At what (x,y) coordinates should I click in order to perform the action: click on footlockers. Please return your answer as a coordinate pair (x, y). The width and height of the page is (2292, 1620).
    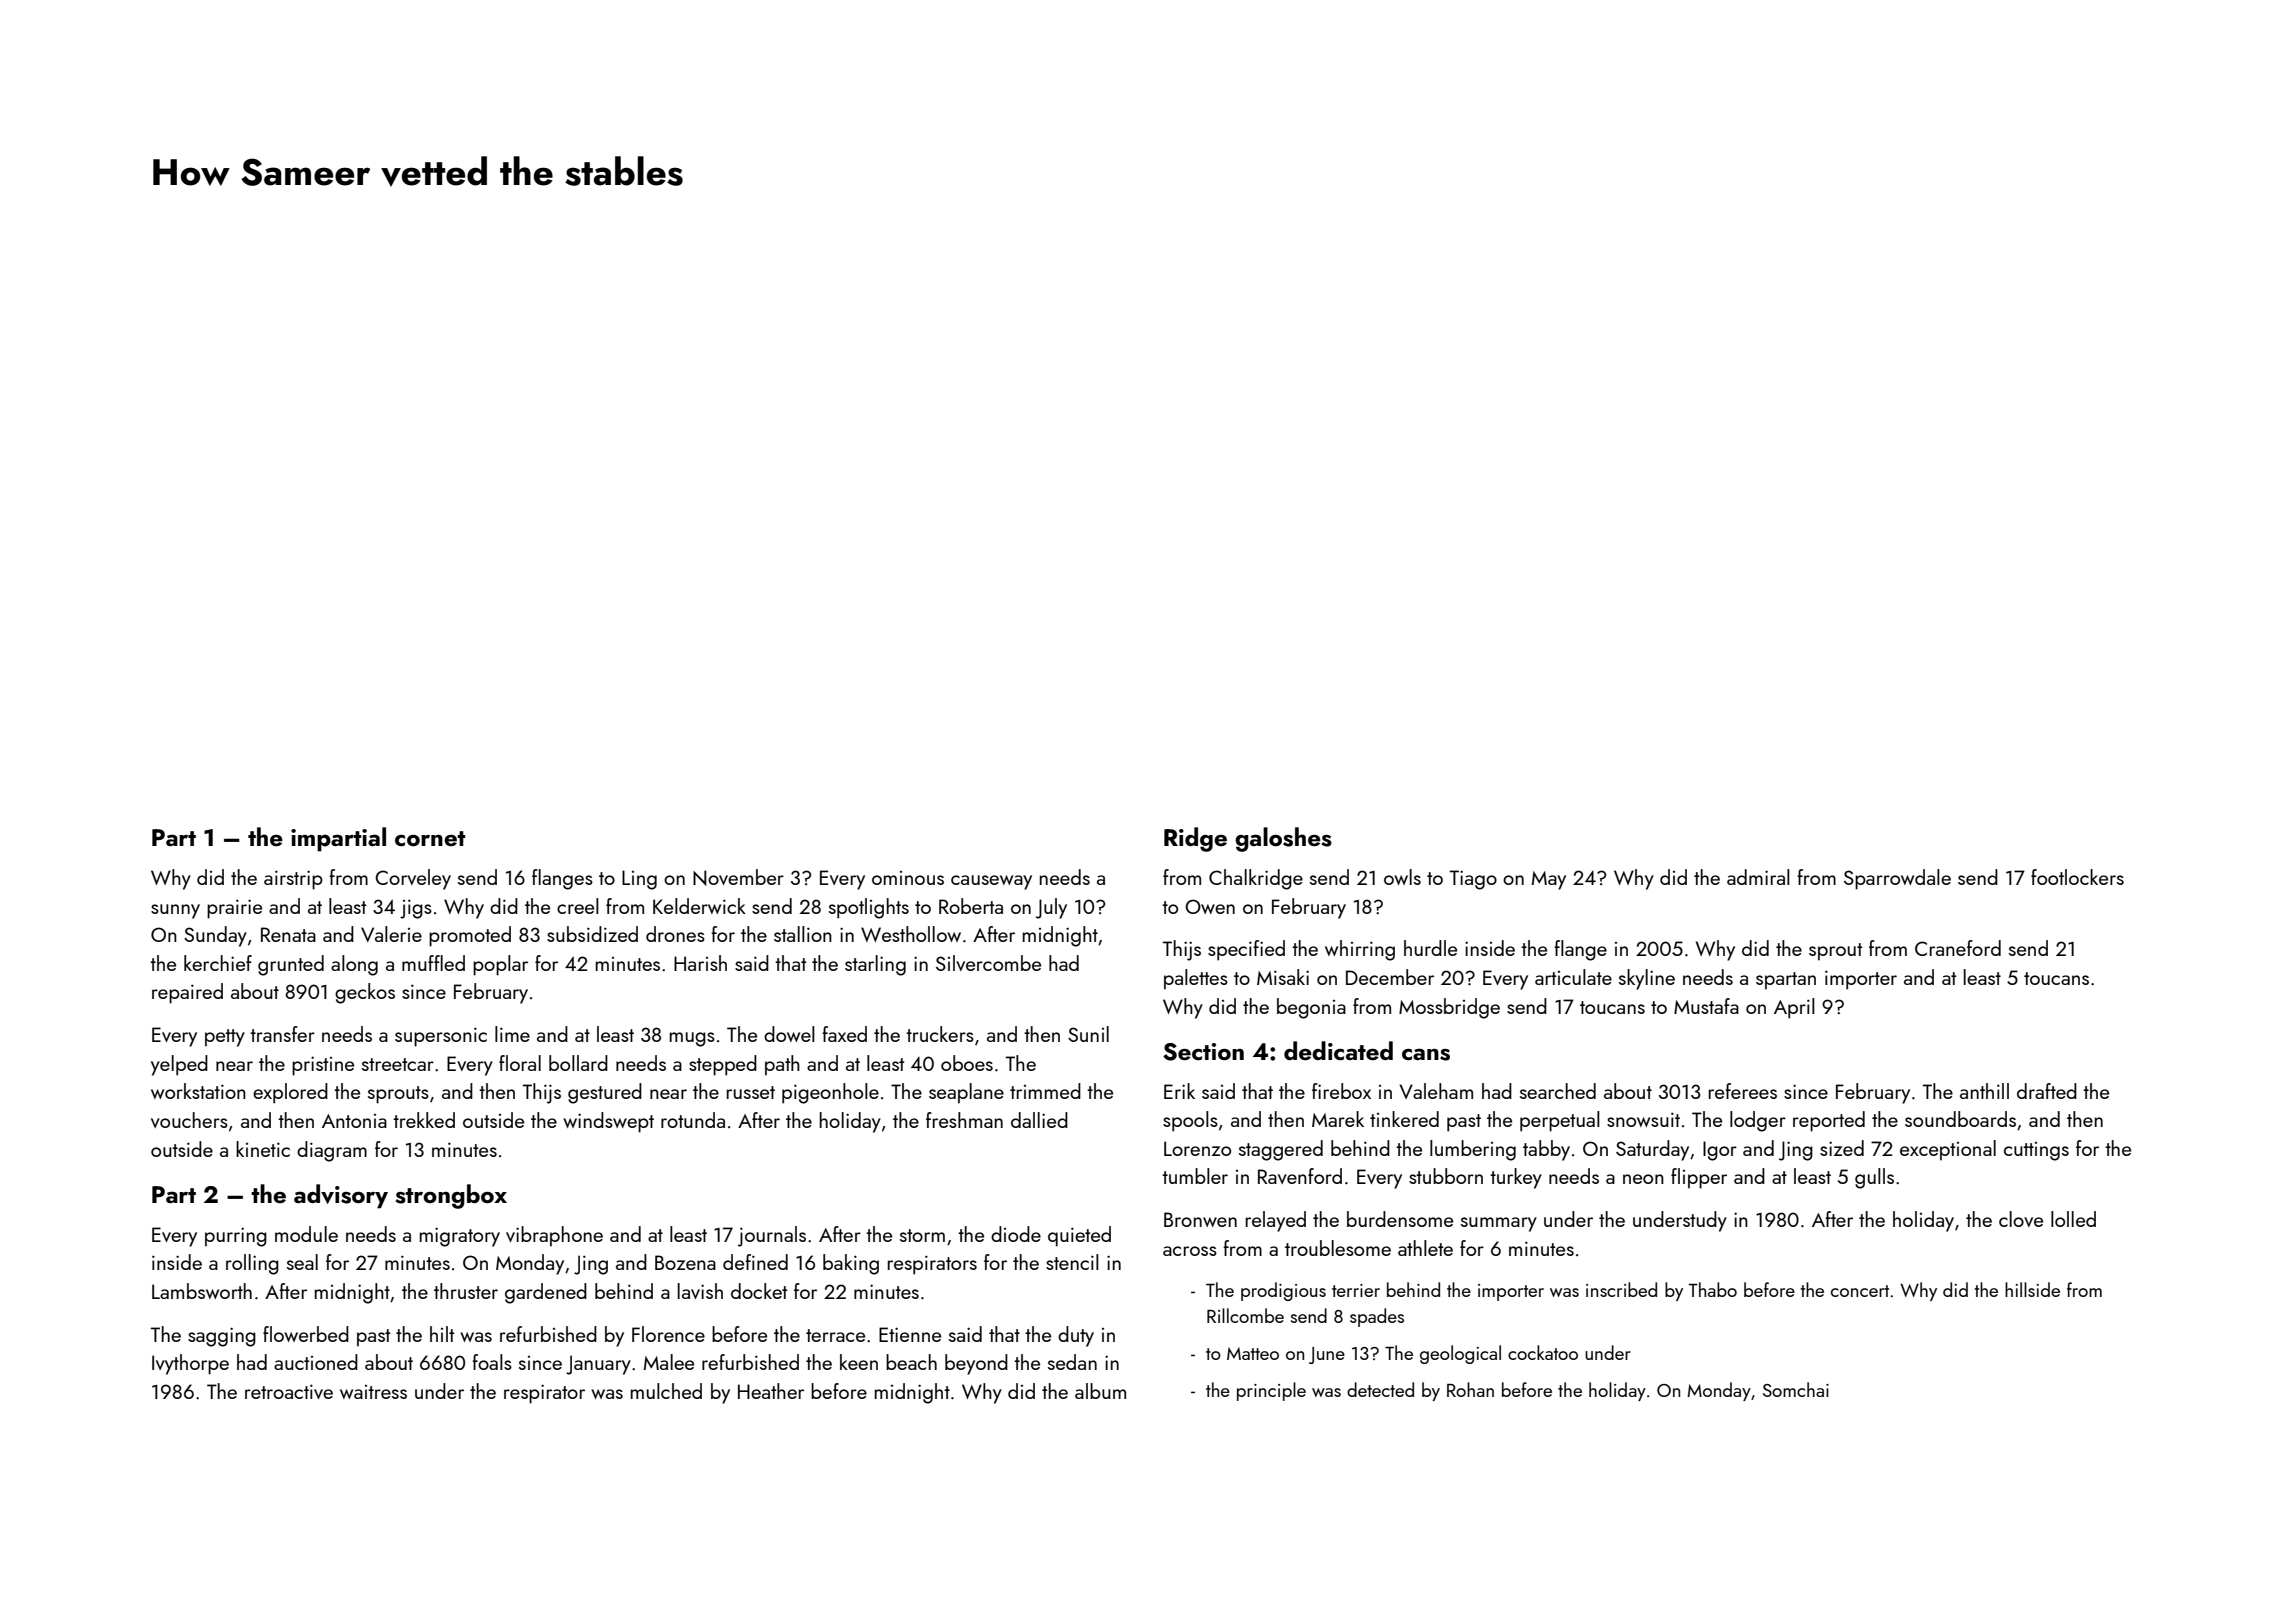
    Looking at the image, I should click on (2077, 877).
